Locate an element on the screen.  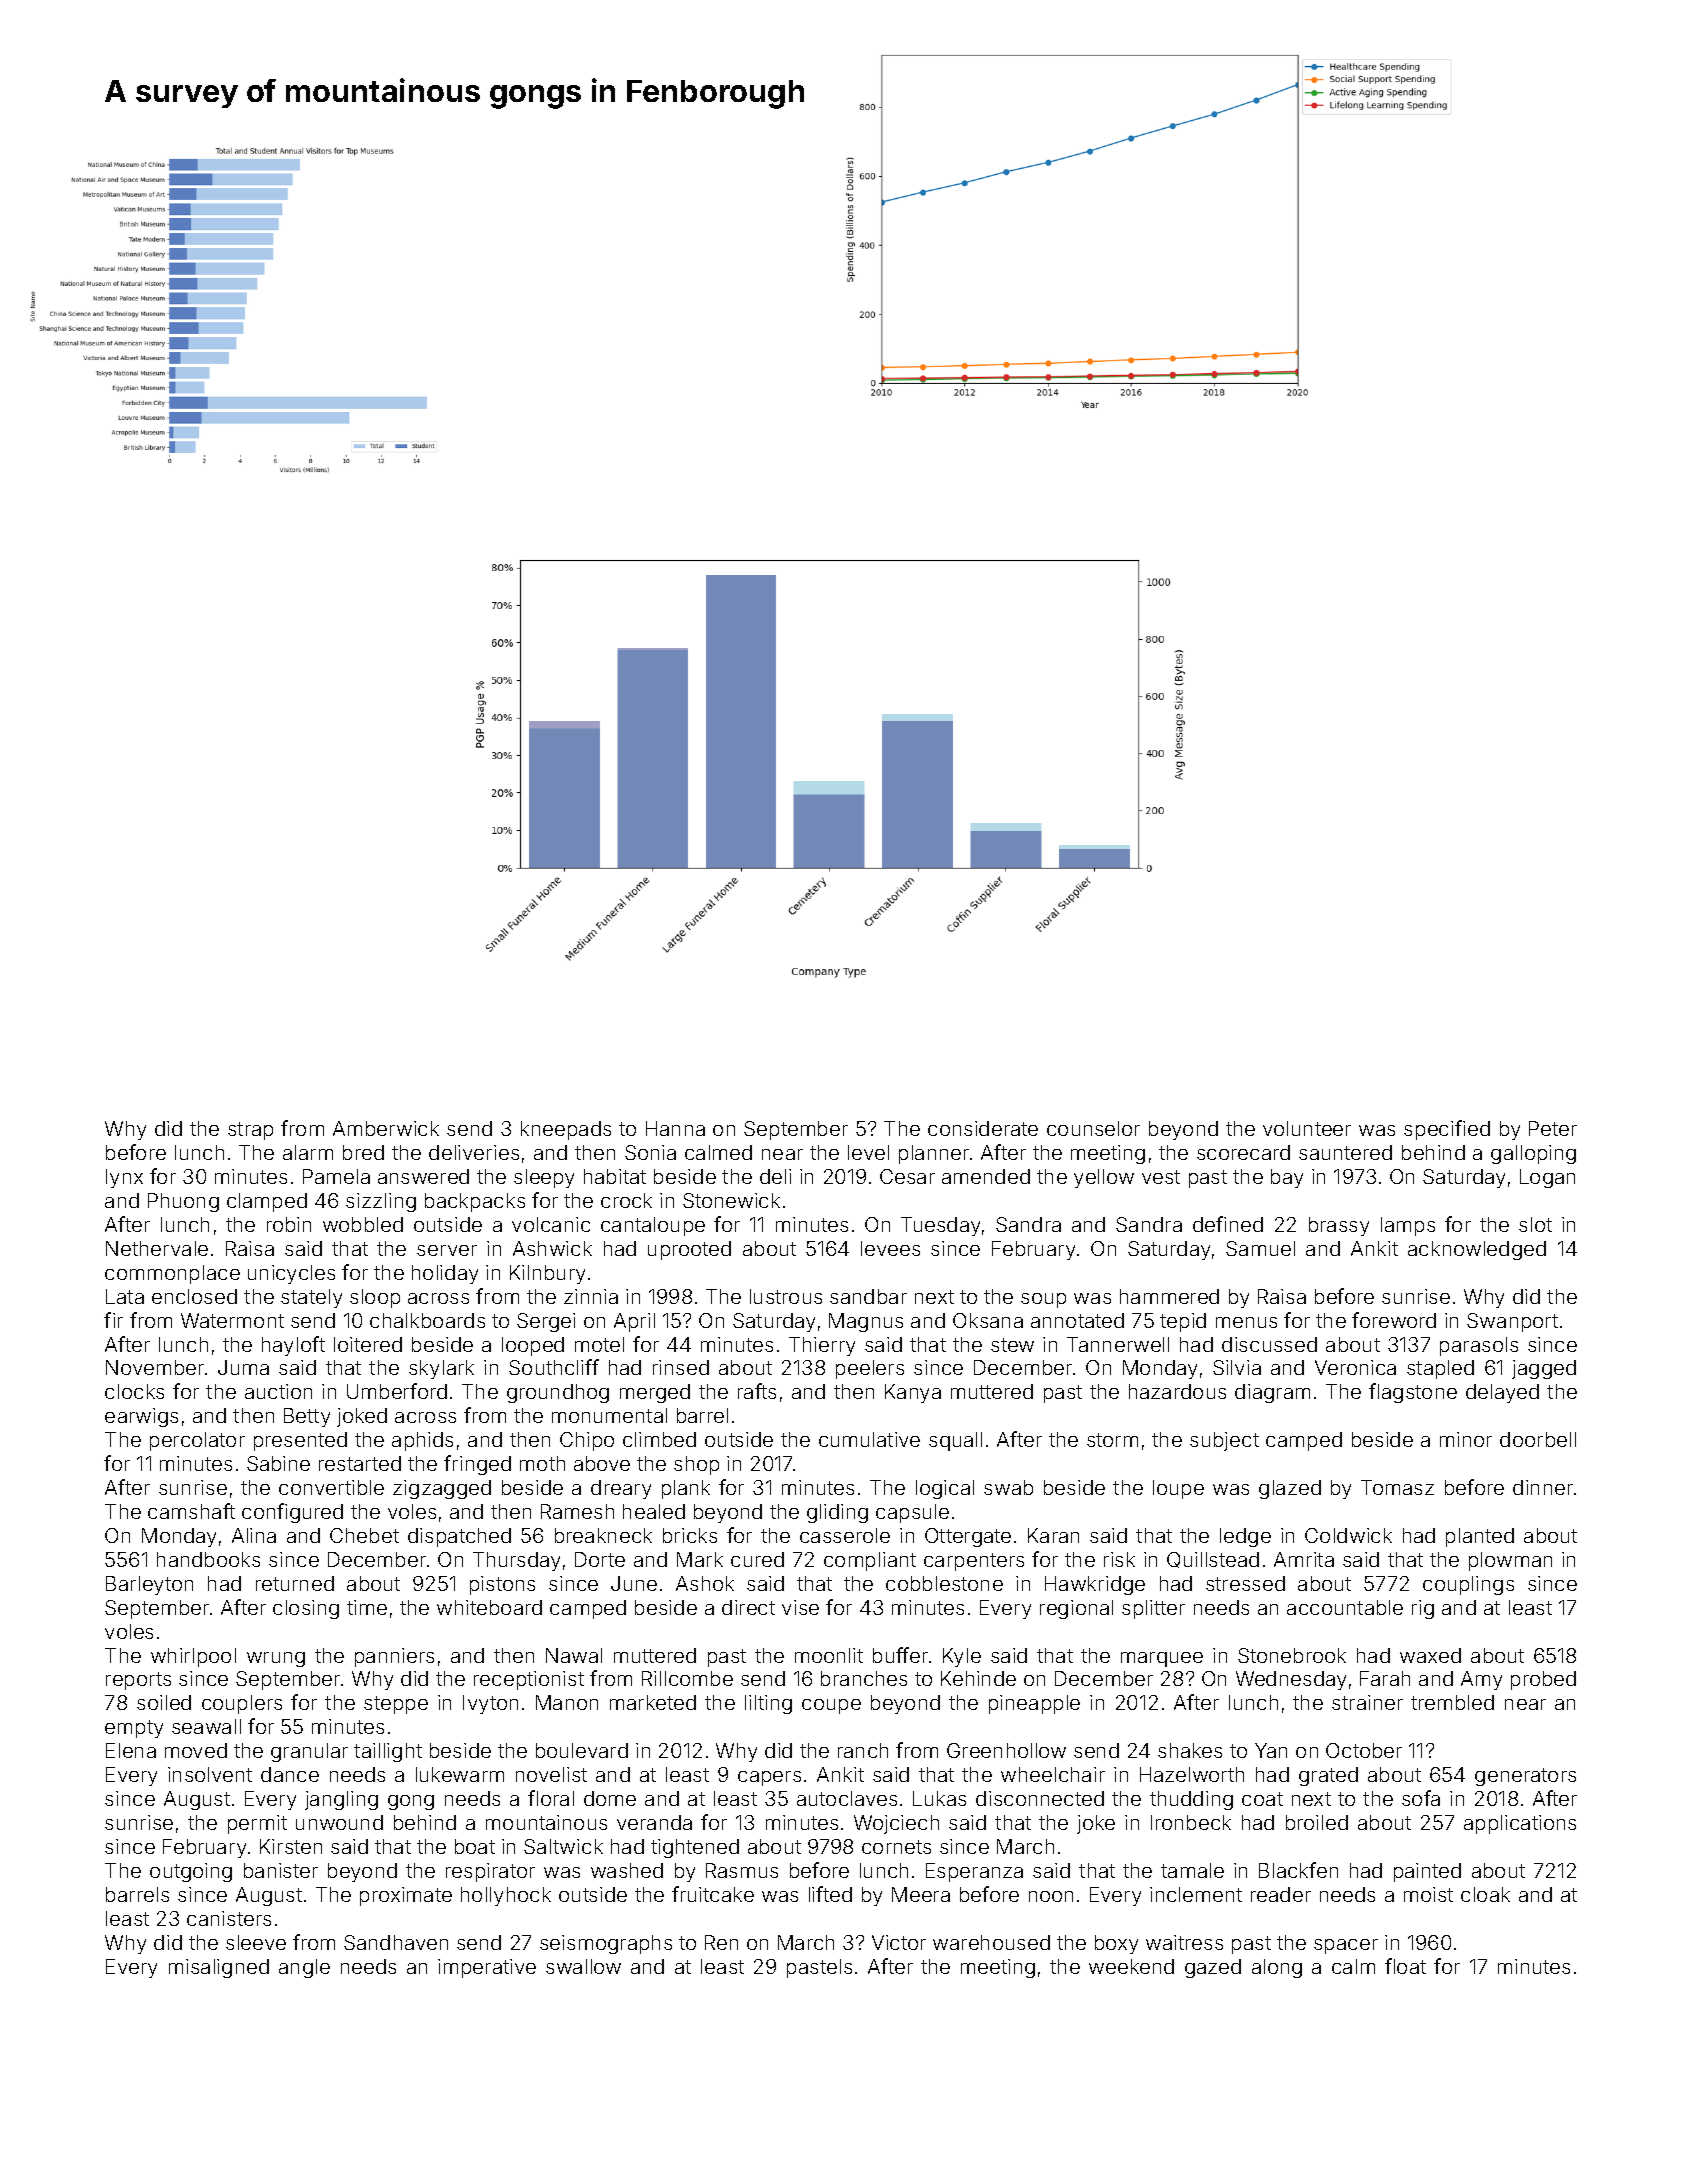
camshaft is located at coordinates (191, 1511).
